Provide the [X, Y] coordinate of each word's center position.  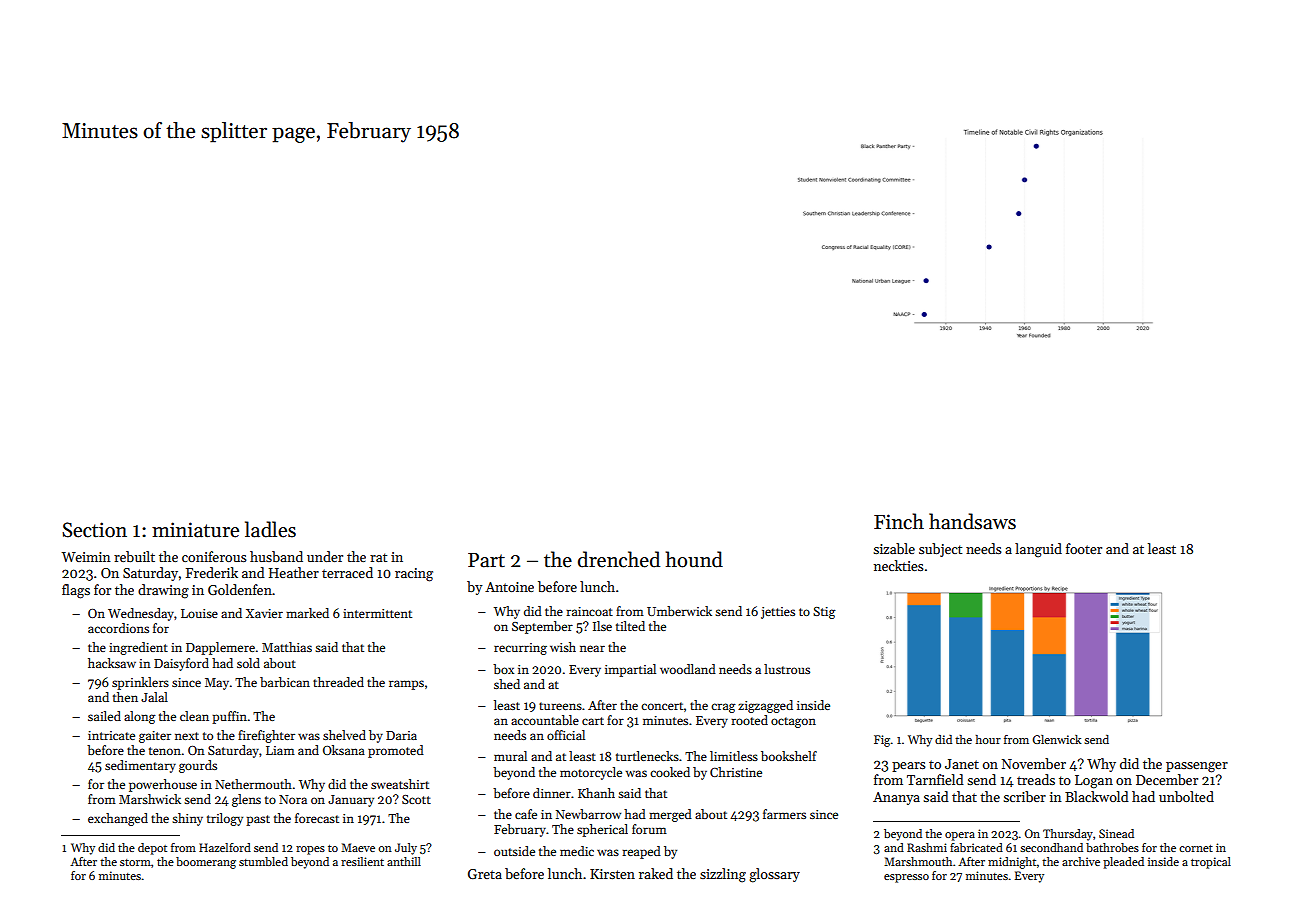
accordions [118, 628]
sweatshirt [400, 784]
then [125, 697]
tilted [630, 626]
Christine [736, 772]
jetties [778, 613]
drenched [619, 559]
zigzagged [765, 706]
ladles [270, 529]
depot [152, 849]
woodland [688, 669]
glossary [774, 875]
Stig [824, 613]
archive [1081, 861]
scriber [1024, 796]
